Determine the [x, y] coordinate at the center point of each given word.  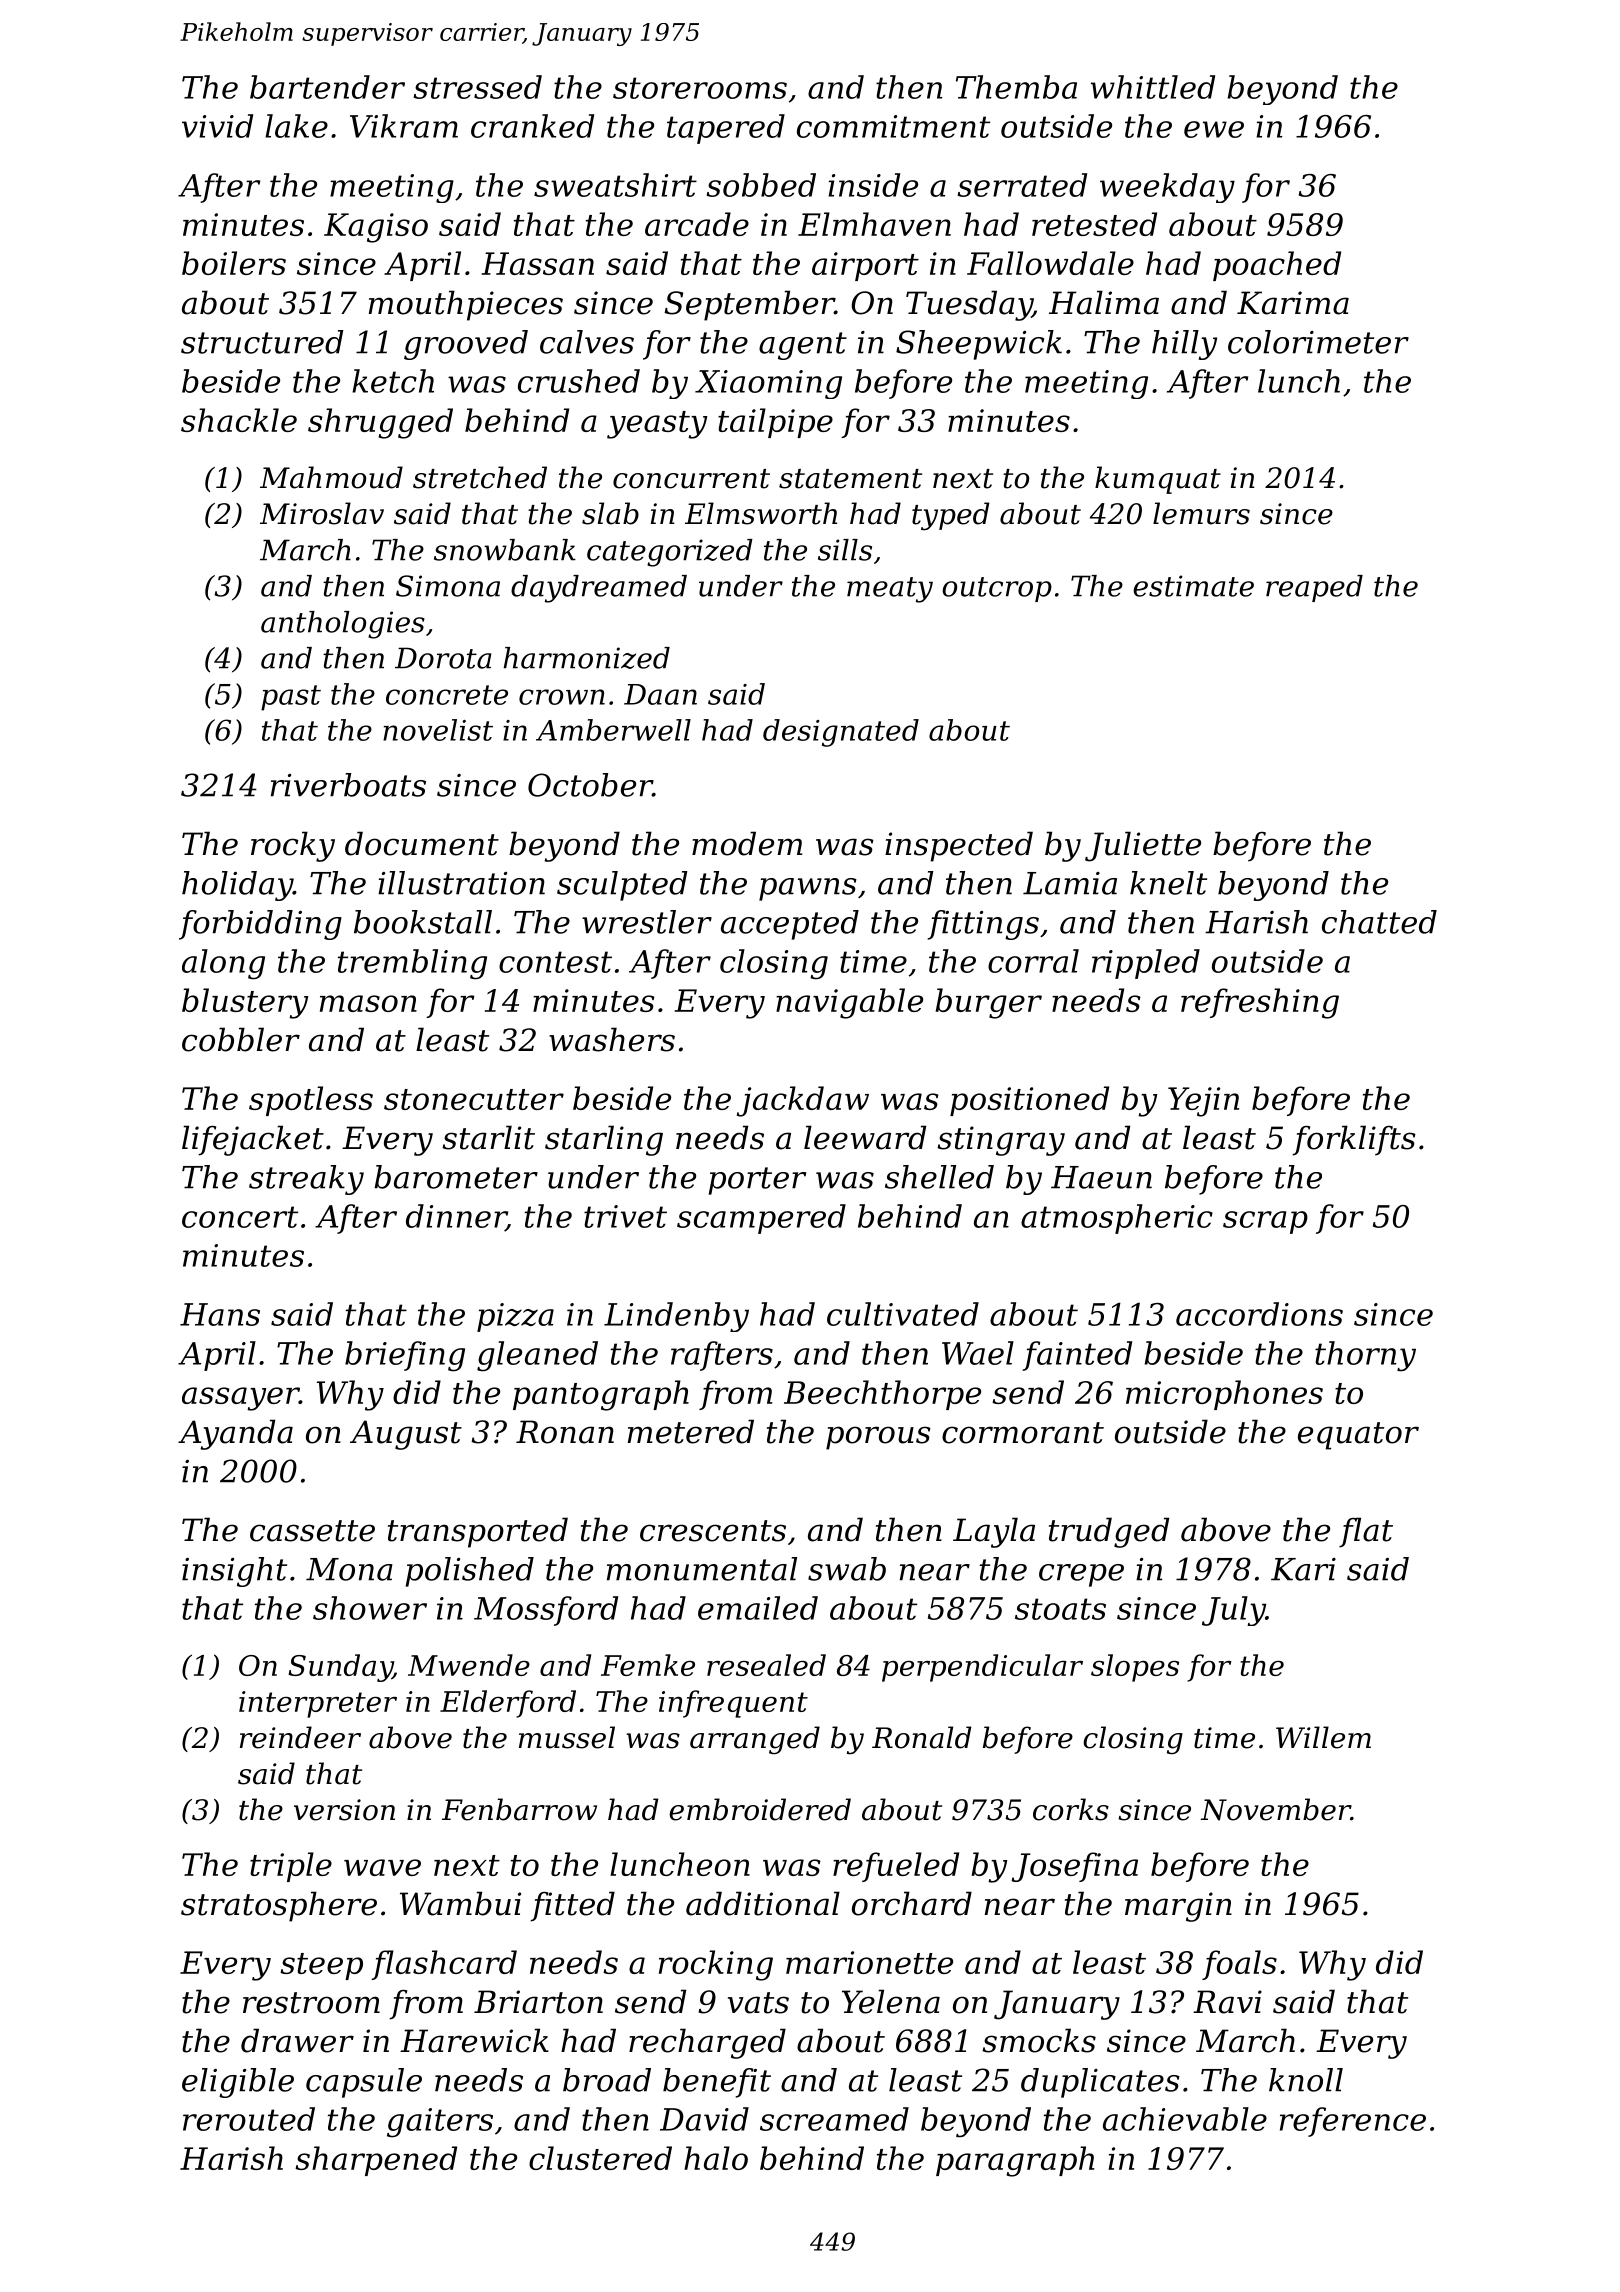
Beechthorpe [882, 1395]
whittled [1153, 87]
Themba [1016, 87]
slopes [1135, 1668]
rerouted [249, 2119]
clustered [600, 2158]
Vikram [404, 126]
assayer [240, 1399]
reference [1353, 2122]
